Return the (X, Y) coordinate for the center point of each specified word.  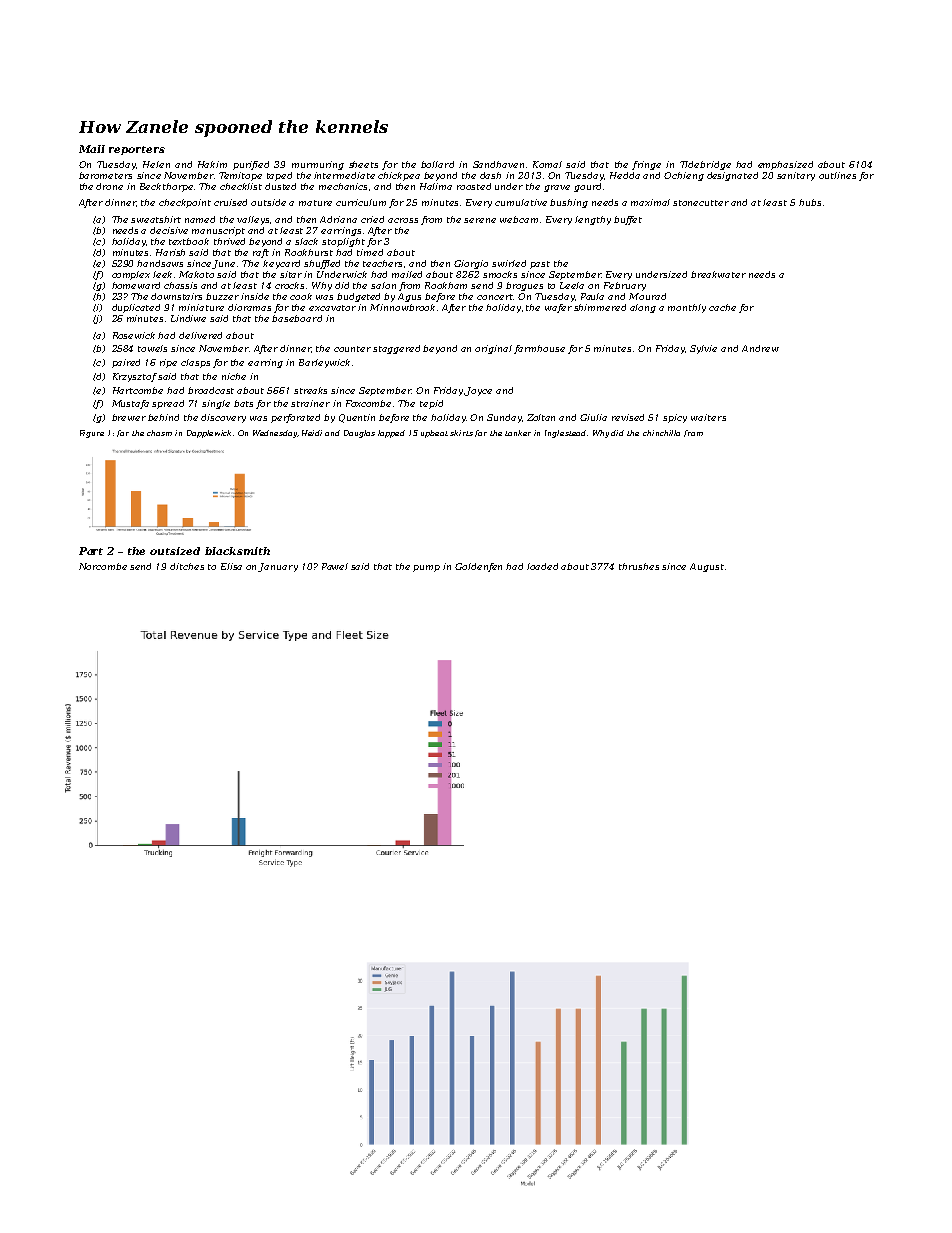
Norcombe (103, 566)
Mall (92, 149)
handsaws (160, 263)
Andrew (760, 348)
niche (234, 376)
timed (370, 252)
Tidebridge (705, 165)
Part (91, 551)
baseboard (297, 318)
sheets (363, 164)
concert (495, 297)
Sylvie (703, 349)
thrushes (639, 566)
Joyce (479, 391)
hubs (810, 202)
